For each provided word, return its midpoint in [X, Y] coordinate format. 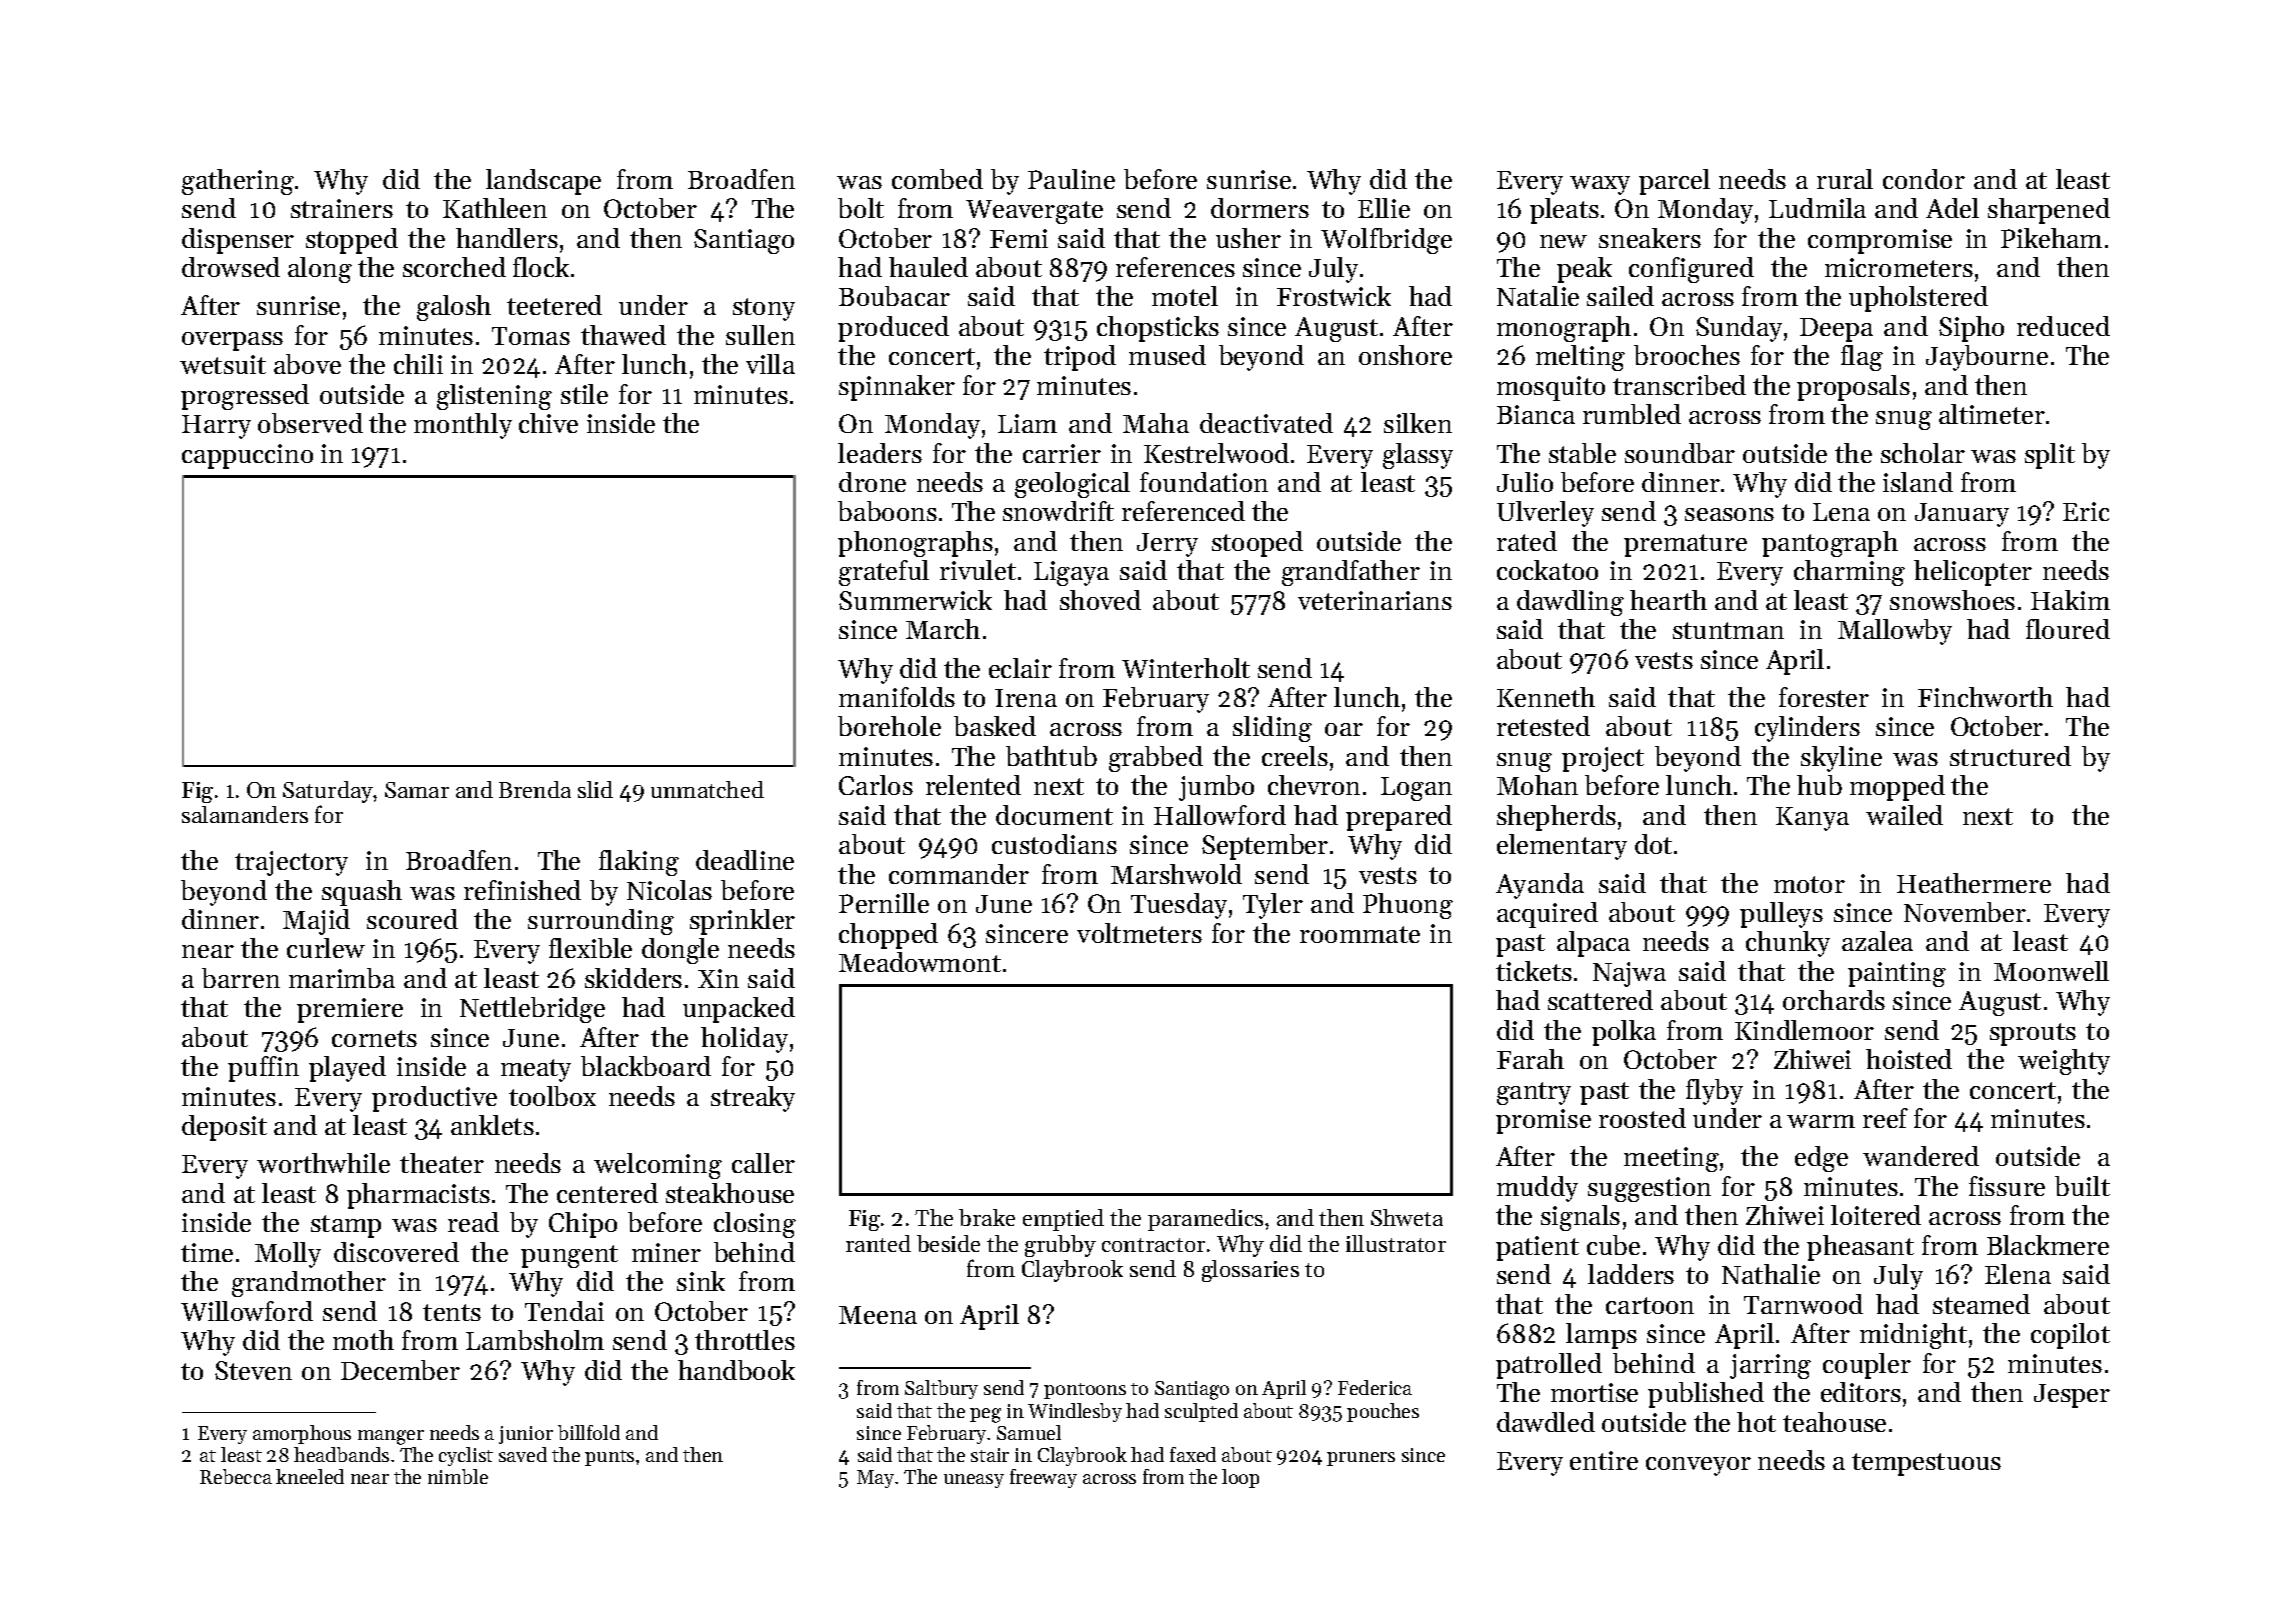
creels [1295, 756]
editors [1861, 1392]
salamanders [245, 814]
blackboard [646, 1066]
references [1175, 267]
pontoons [1085, 1391]
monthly [463, 426]
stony [764, 309]
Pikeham [2051, 238]
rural [1845, 179]
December [400, 1370]
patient [1537, 1248]
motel [1185, 296]
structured [2010, 756]
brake [987, 1217]
